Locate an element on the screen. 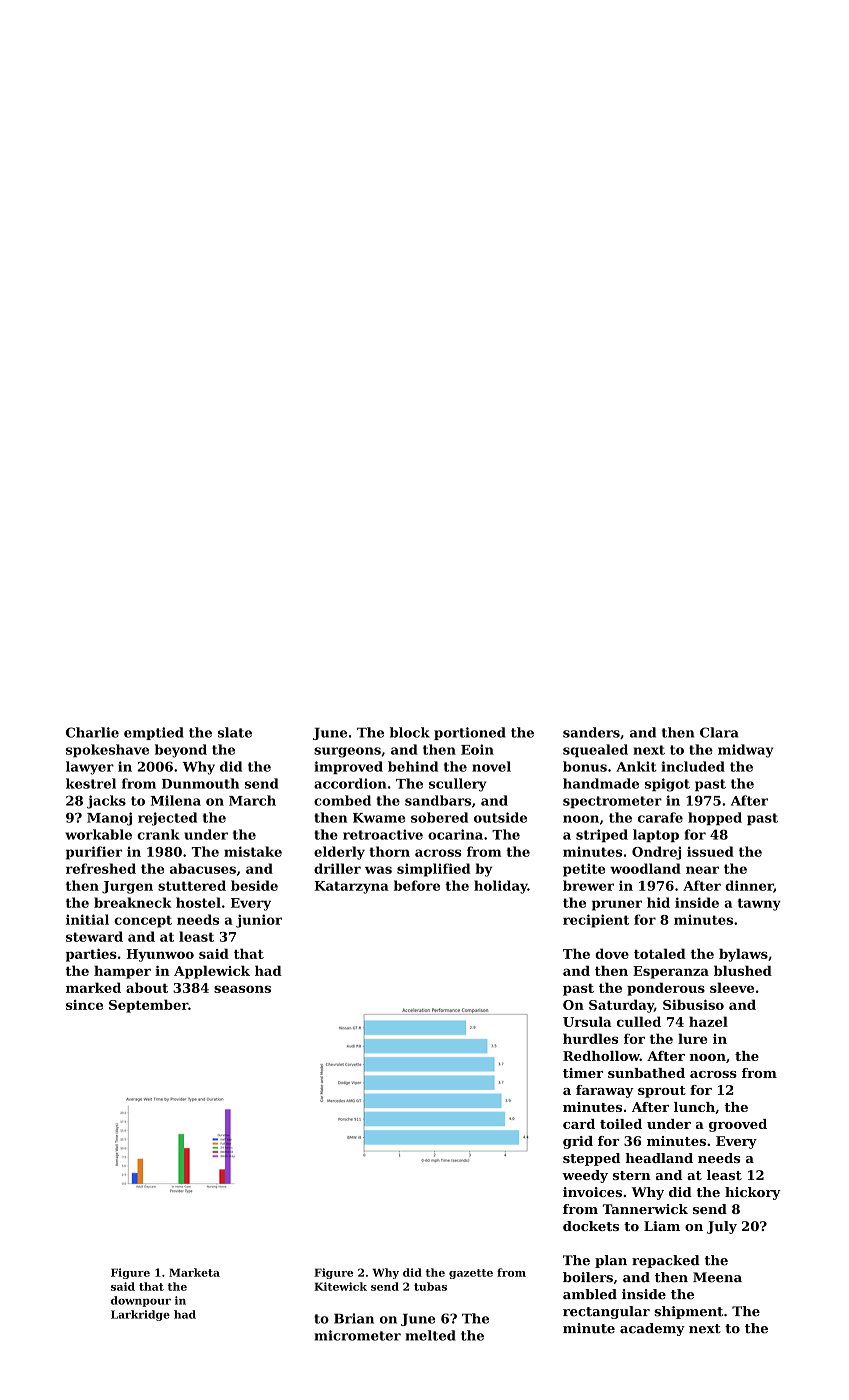 Image resolution: width=849 pixels, height=1400 pixels. Kwame is located at coordinates (379, 818).
